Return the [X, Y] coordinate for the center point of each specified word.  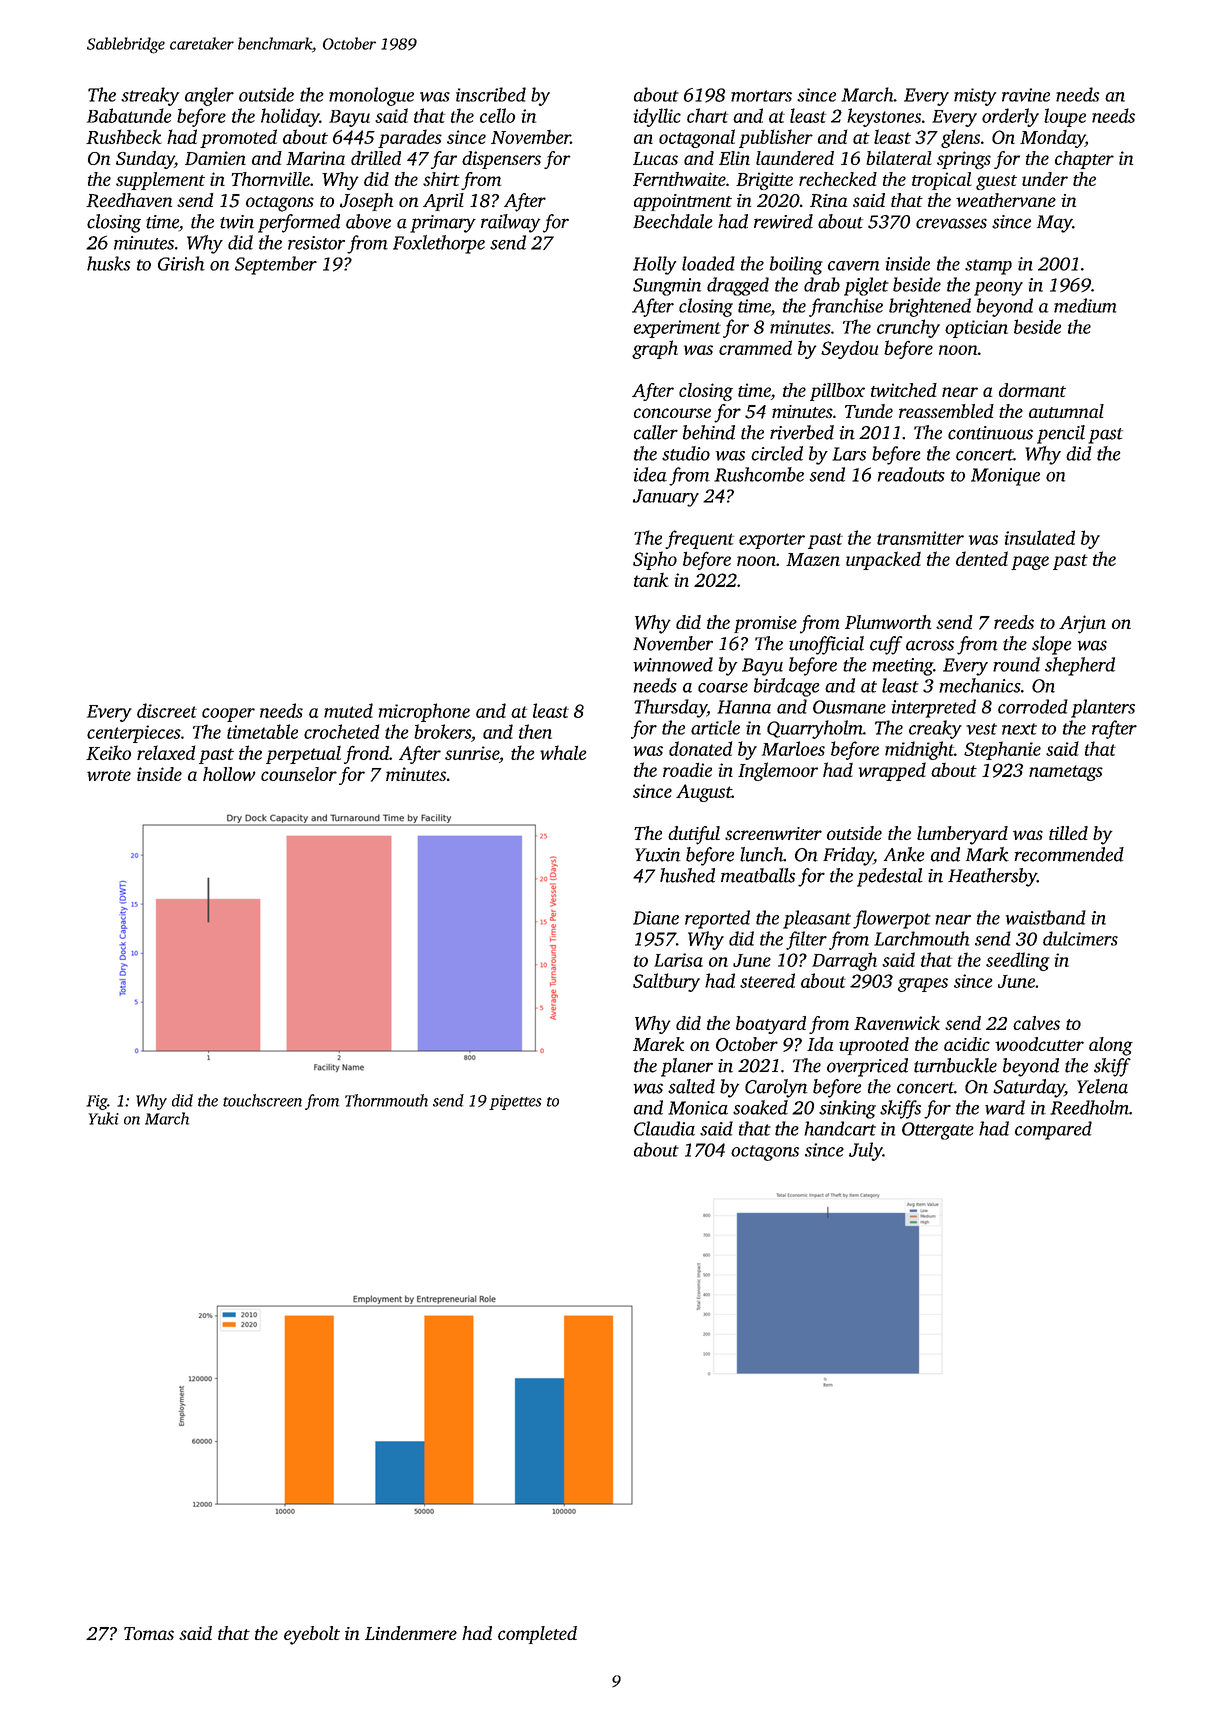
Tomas [149, 1633]
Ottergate [938, 1131]
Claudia [664, 1128]
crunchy [908, 328]
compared [1053, 1130]
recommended [1069, 854]
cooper [228, 715]
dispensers [501, 160]
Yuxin [658, 855]
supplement [160, 181]
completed [537, 1635]
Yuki [104, 1118]
